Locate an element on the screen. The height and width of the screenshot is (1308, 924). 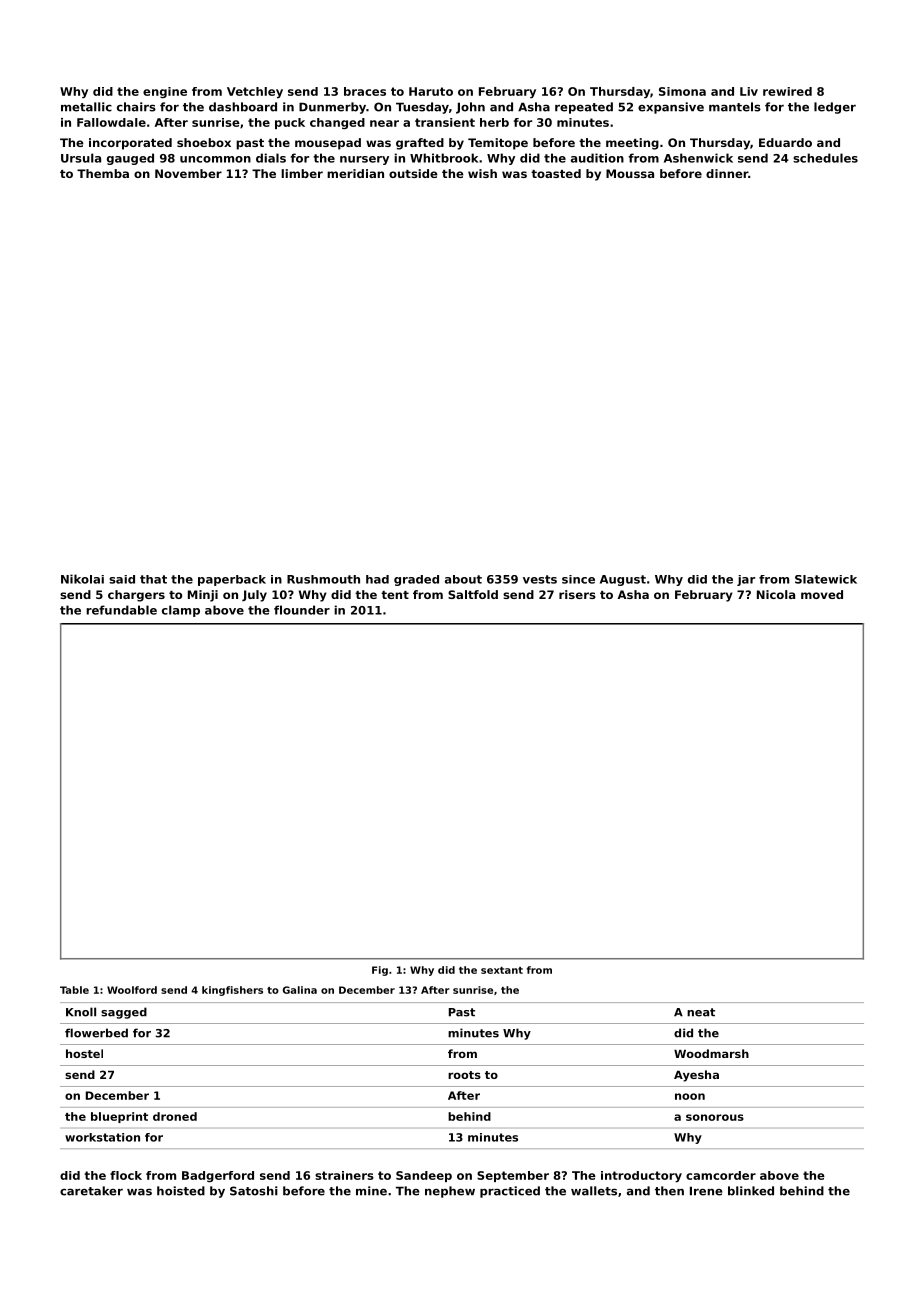
Saltfold is located at coordinates (473, 594).
